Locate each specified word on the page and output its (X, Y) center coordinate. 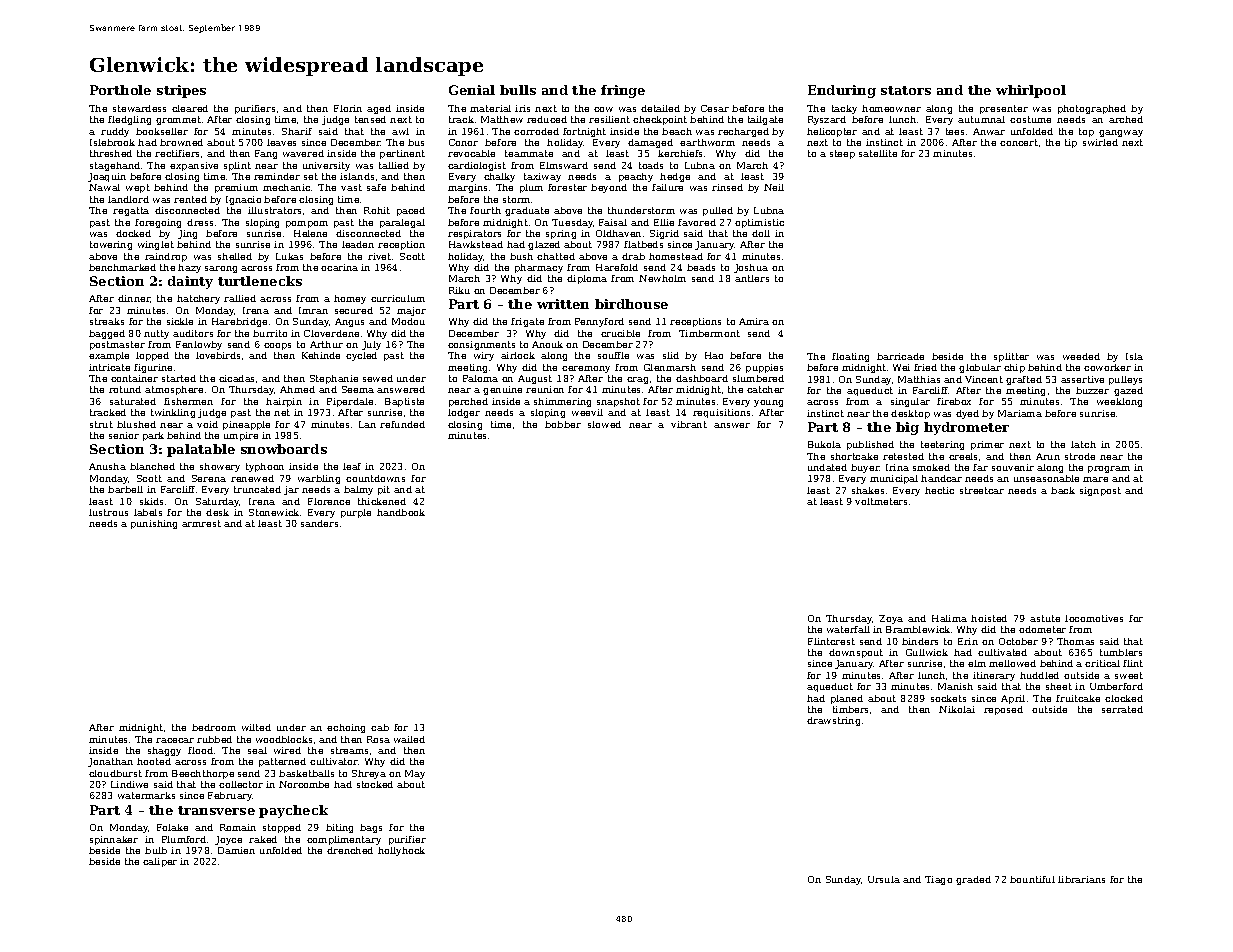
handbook (401, 512)
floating (850, 357)
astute (1045, 618)
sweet (1129, 675)
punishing (154, 524)
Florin (348, 108)
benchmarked (122, 267)
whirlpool (1031, 91)
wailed (409, 739)
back (1063, 490)
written (563, 304)
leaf (352, 466)
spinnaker (114, 840)
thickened (382, 501)
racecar (175, 740)
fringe (623, 91)
